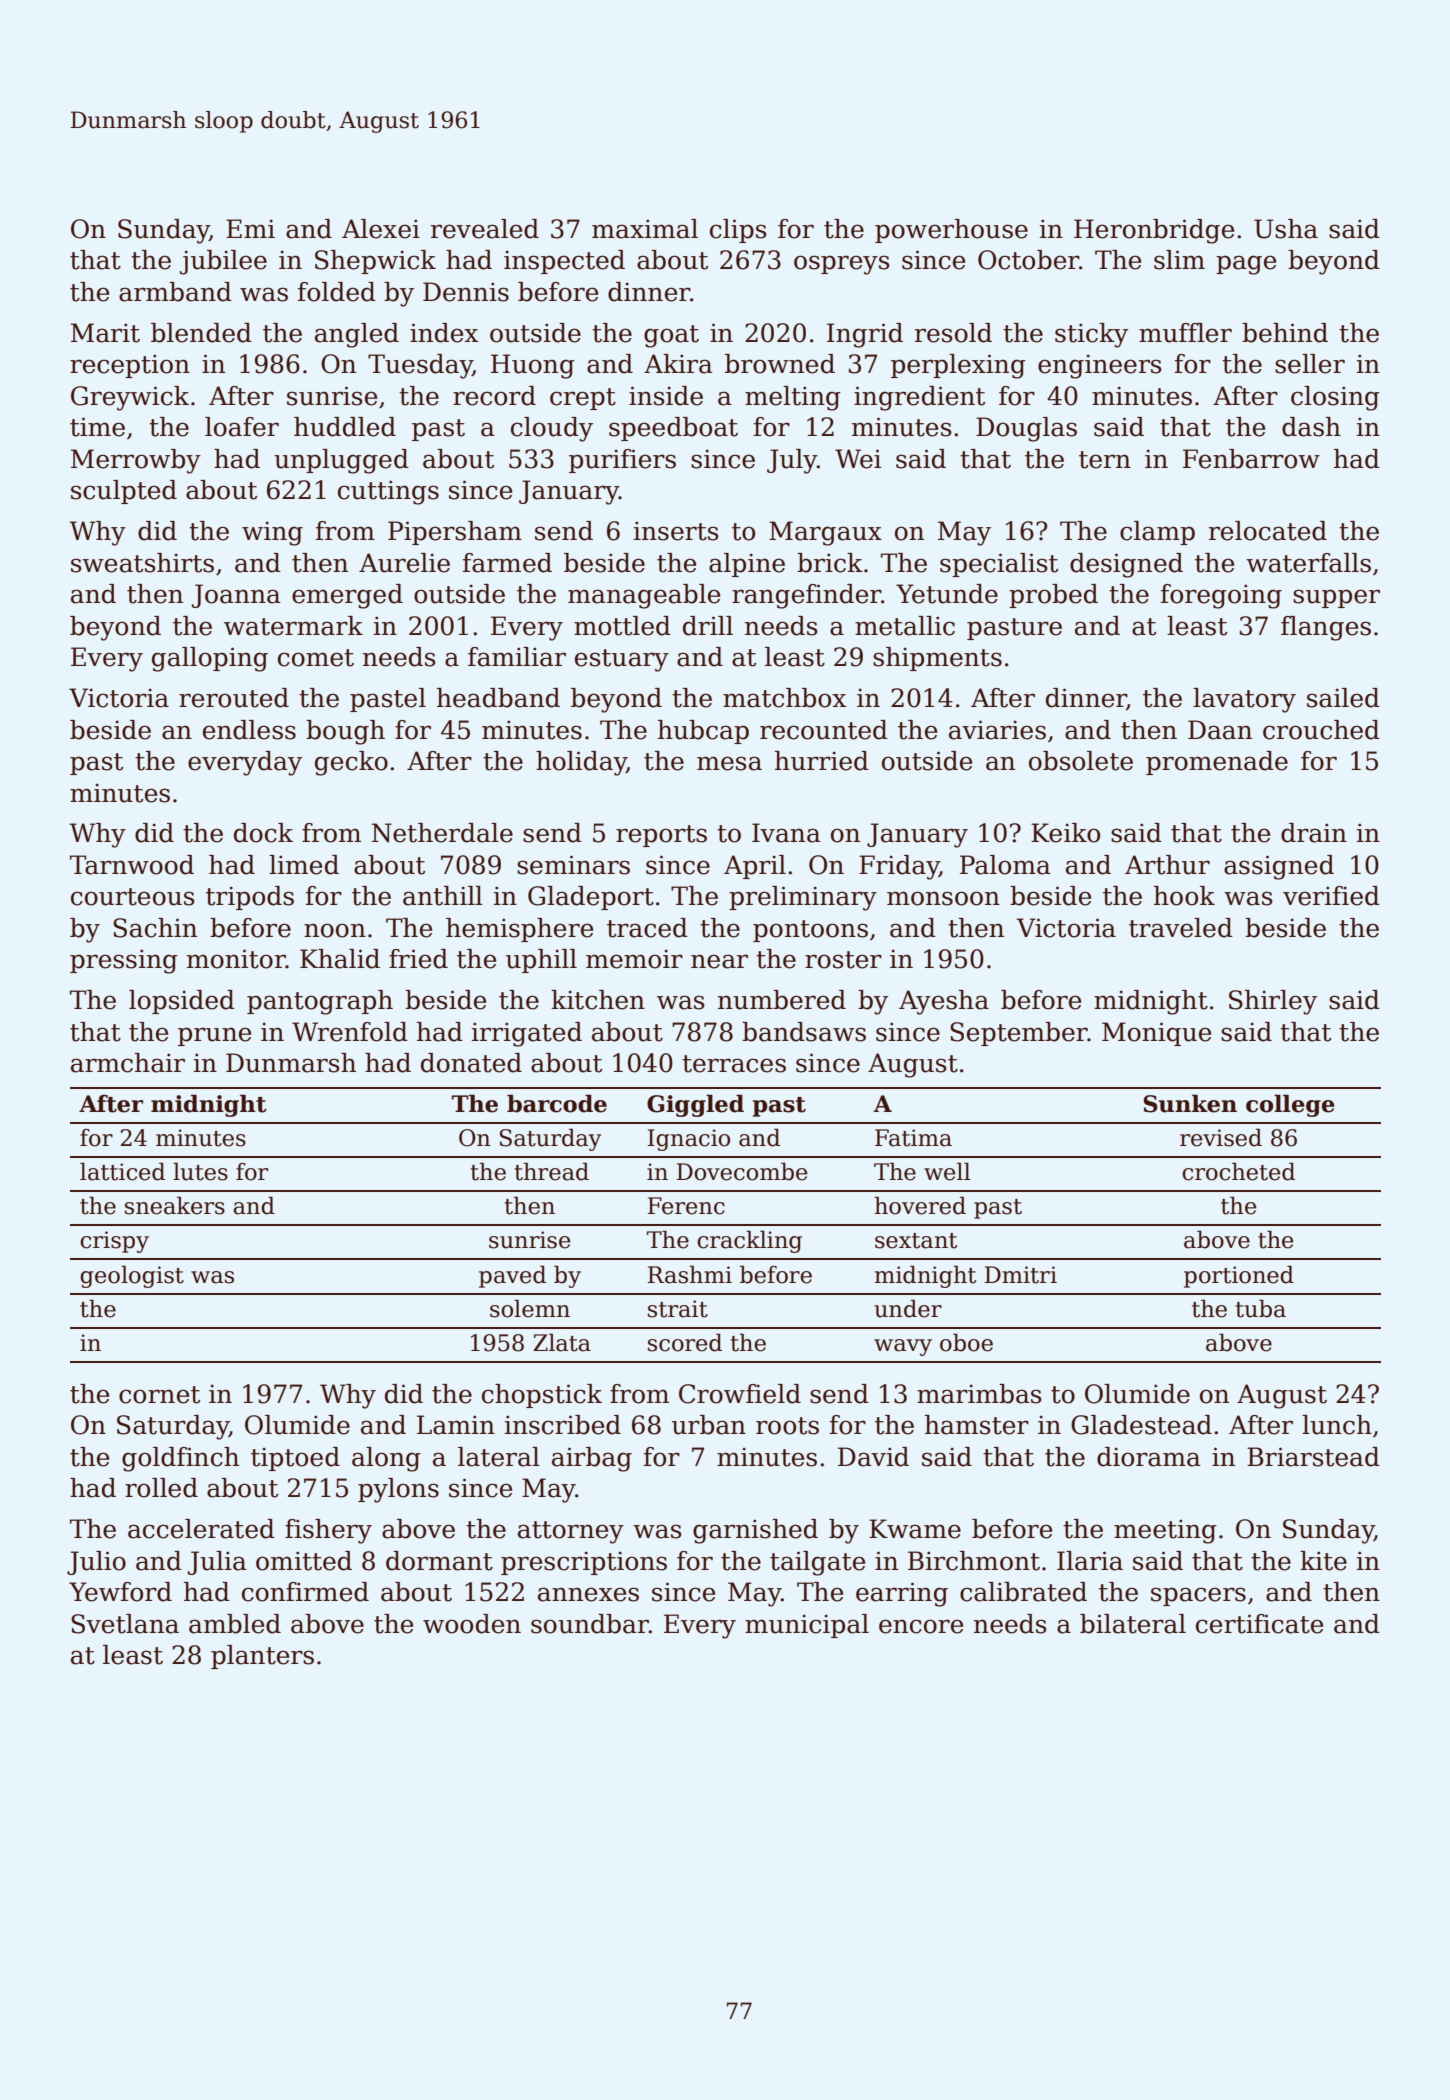  What do you see at coordinates (622, 660) in the screenshot?
I see `estuary` at bounding box center [622, 660].
